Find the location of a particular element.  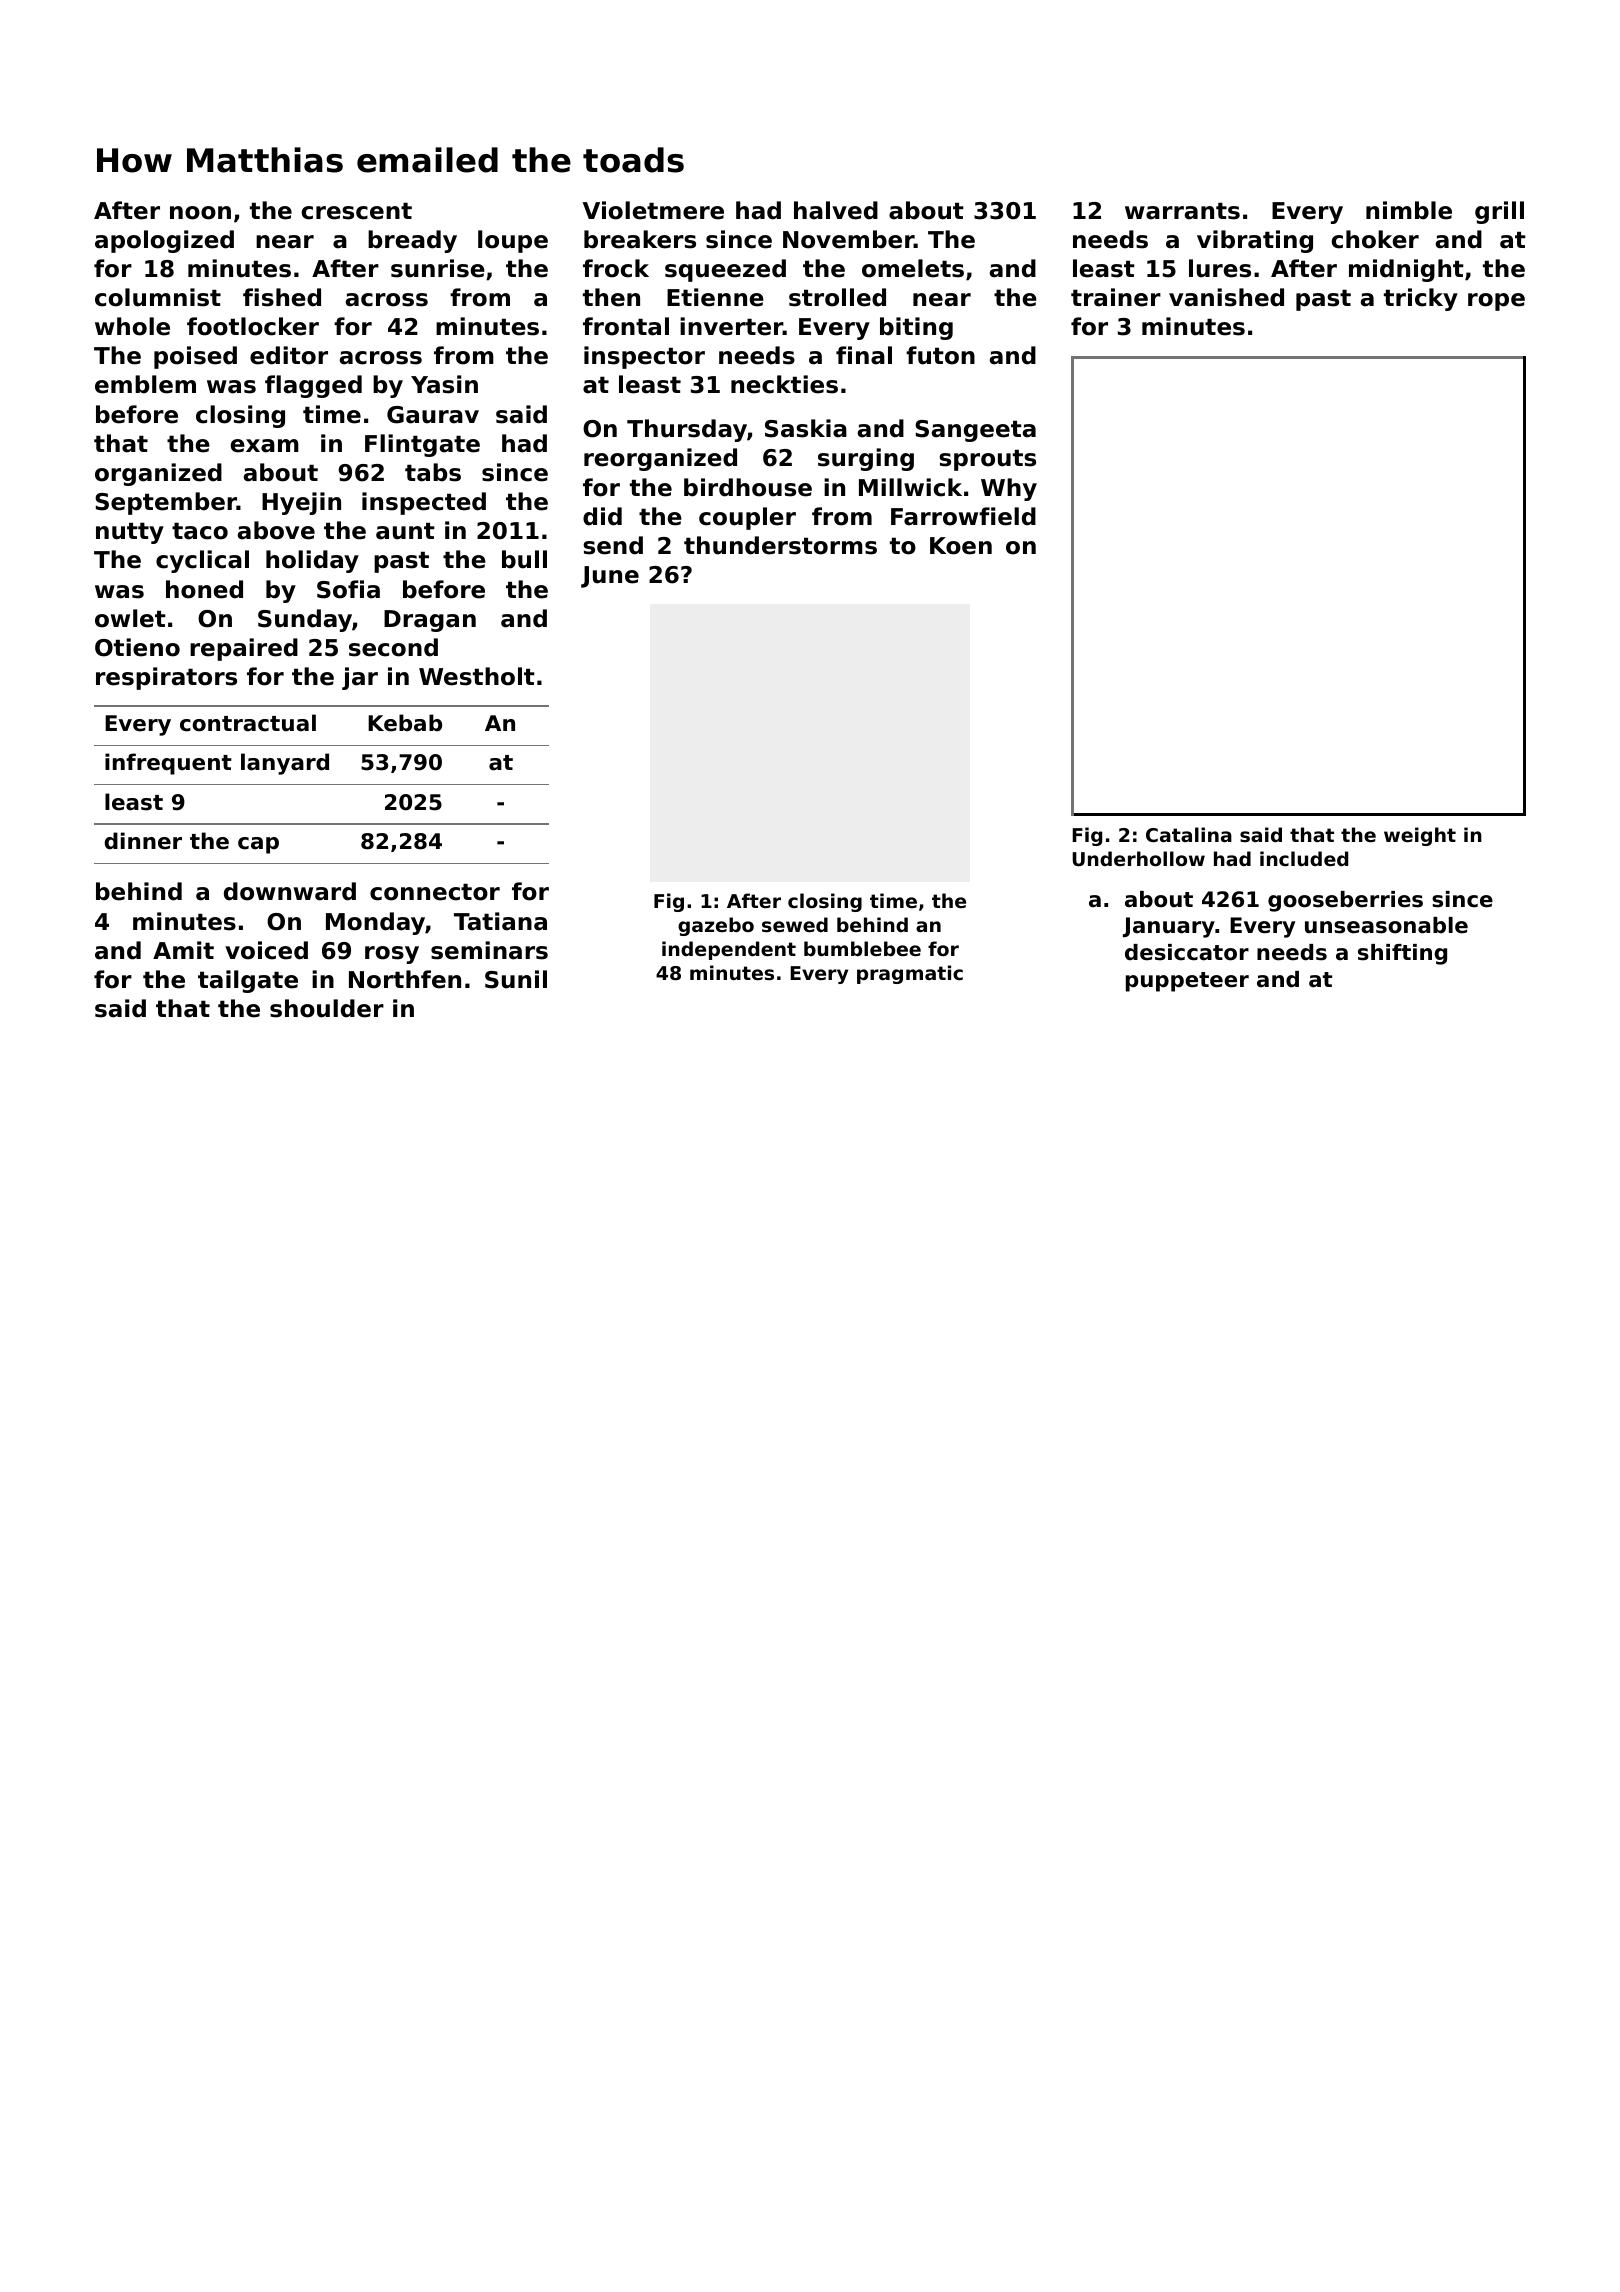

Catalina is located at coordinates (1189, 834).
